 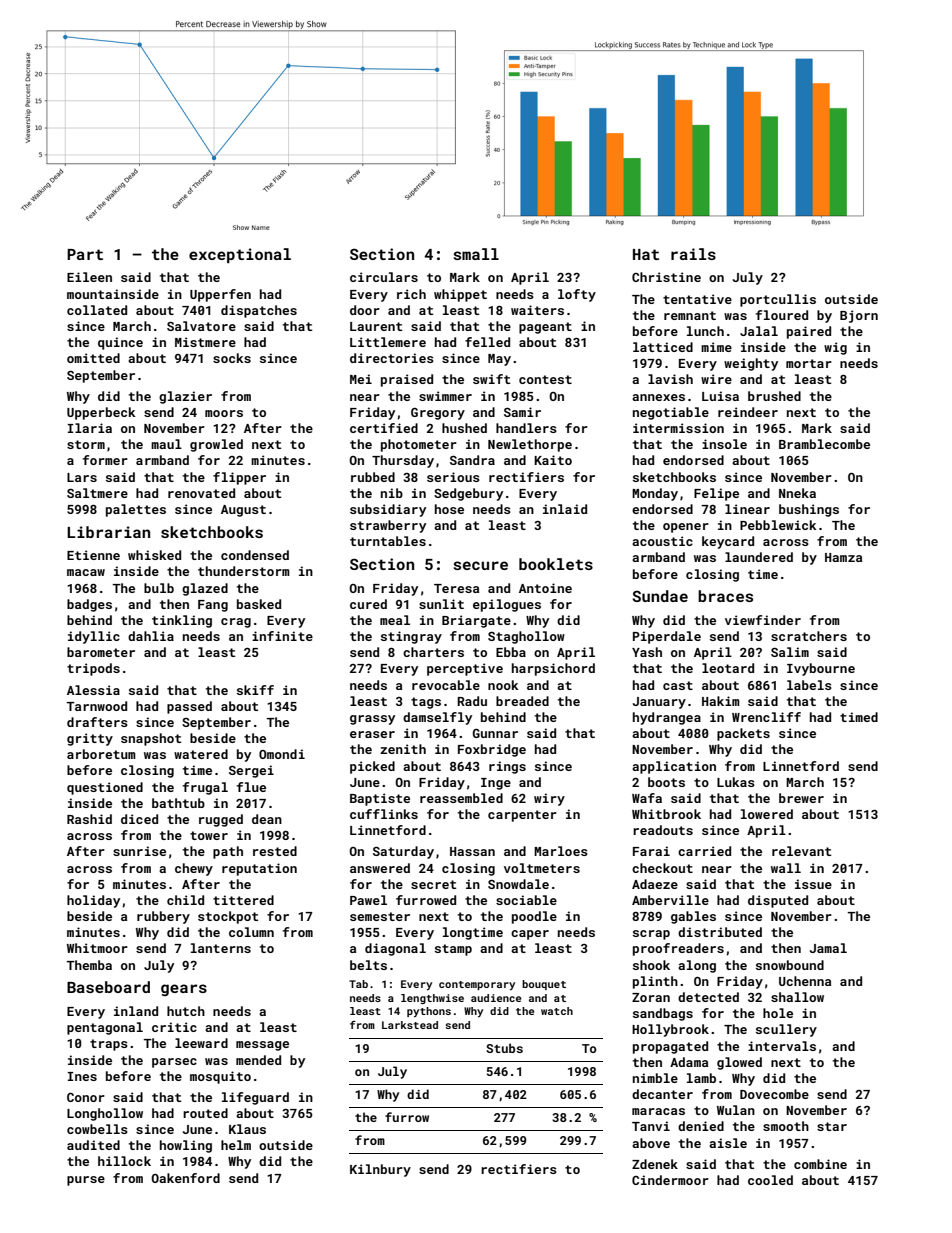 What do you see at coordinates (565, 509) in the image?
I see `inlaid` at bounding box center [565, 509].
